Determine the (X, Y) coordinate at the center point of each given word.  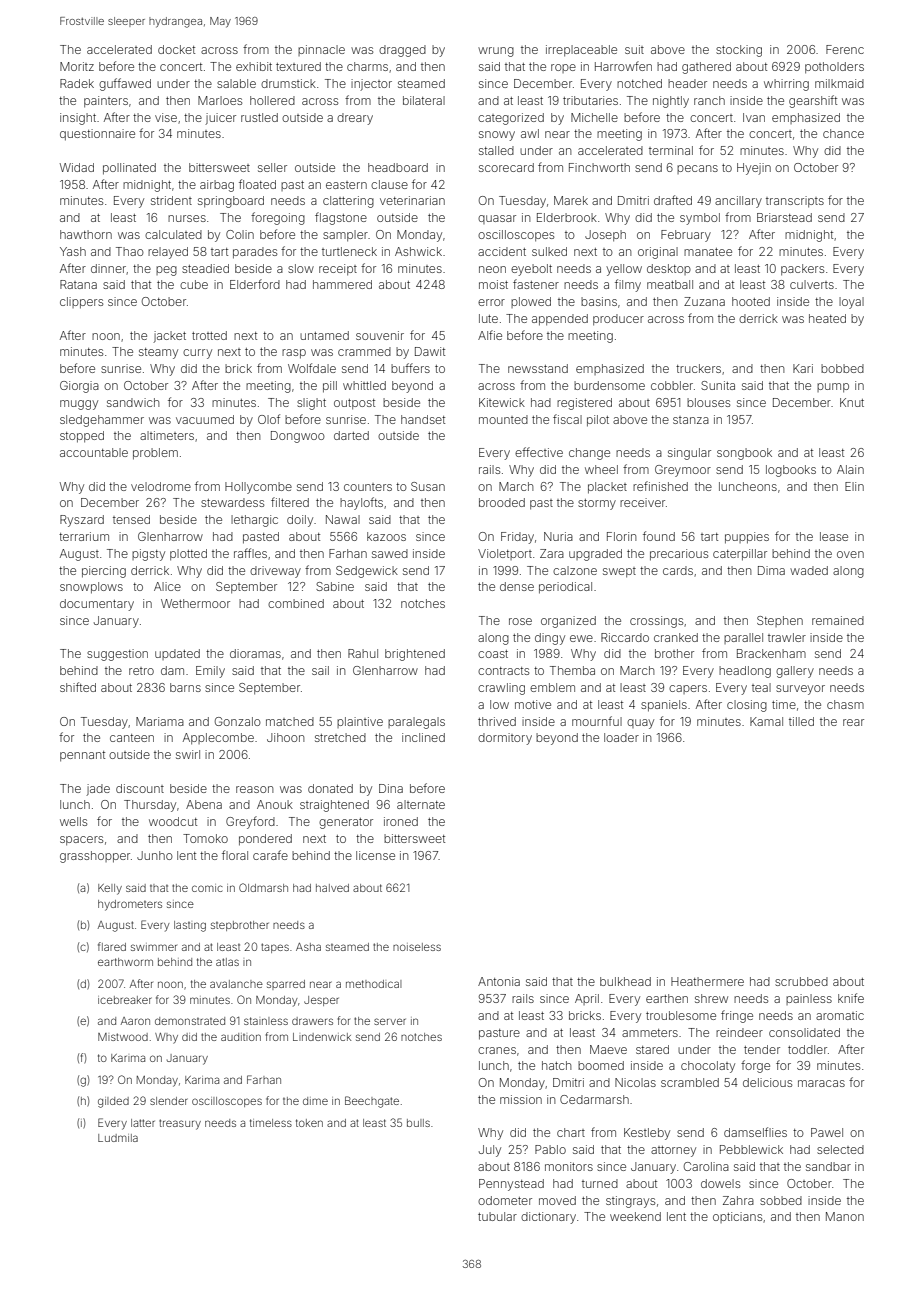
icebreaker (125, 1000)
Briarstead (784, 217)
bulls (418, 1123)
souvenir (380, 335)
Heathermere (707, 981)
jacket (169, 337)
